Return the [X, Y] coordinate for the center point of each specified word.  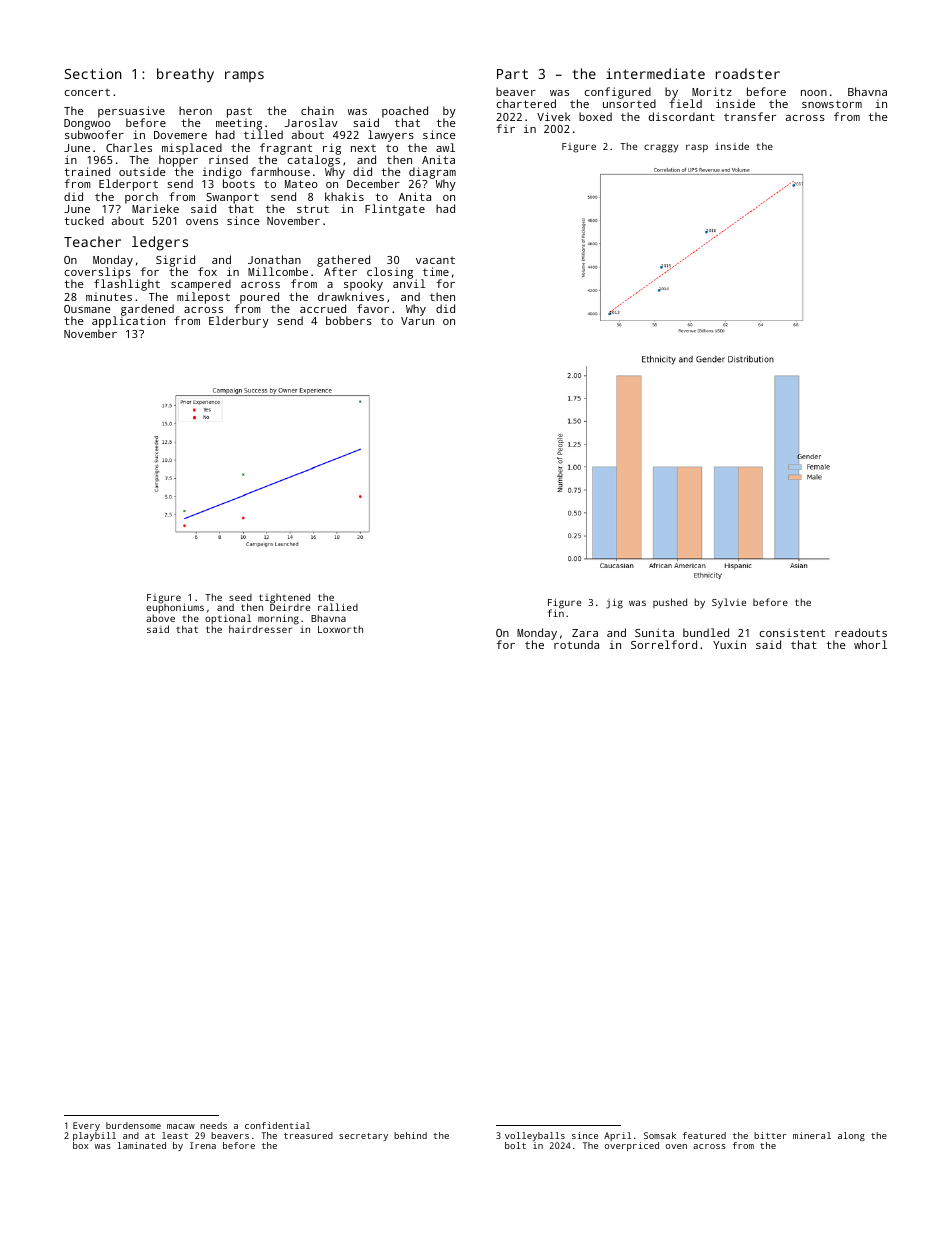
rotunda [576, 645]
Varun [417, 321]
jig [614, 603]
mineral [812, 1135]
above [160, 618]
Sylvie [729, 603]
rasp [697, 148]
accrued [323, 308]
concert [87, 92]
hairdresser [261, 629]
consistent [792, 632]
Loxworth [340, 629]
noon [814, 93]
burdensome [133, 1125]
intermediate [655, 73]
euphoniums [175, 609]
